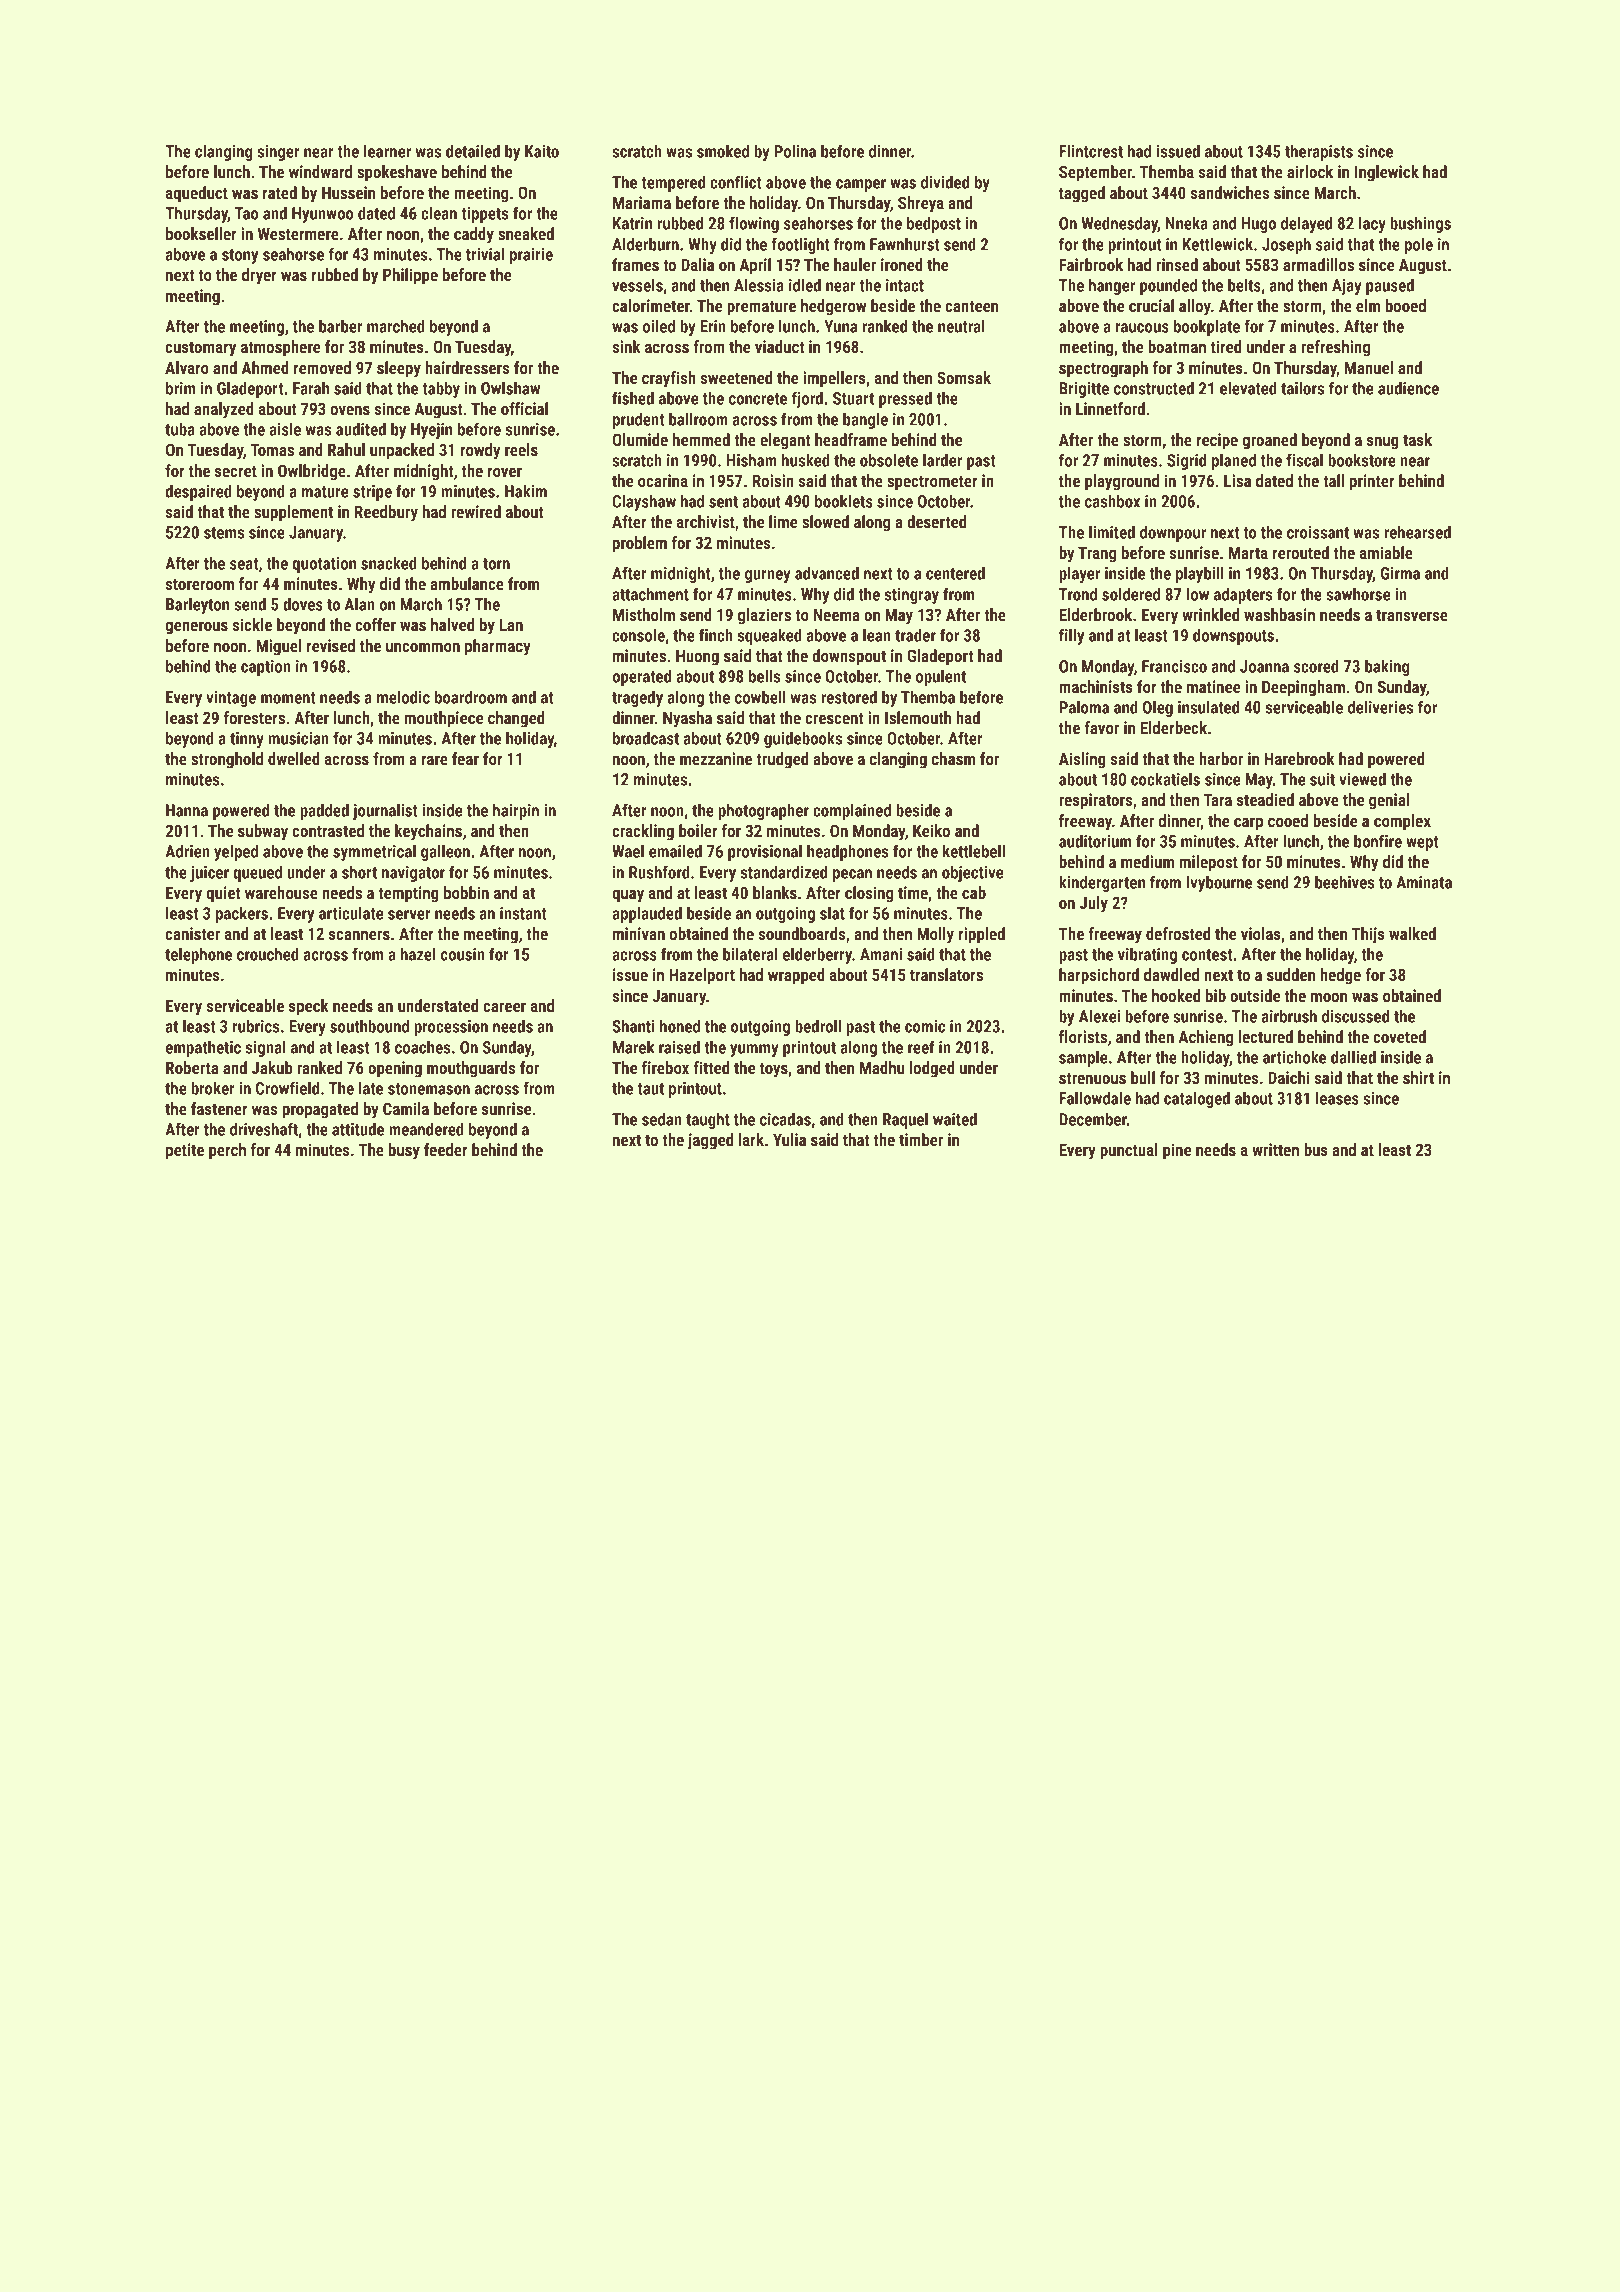 This page has width=1620, height=2292. What do you see at coordinates (1319, 152) in the page?
I see `therapists` at bounding box center [1319, 152].
